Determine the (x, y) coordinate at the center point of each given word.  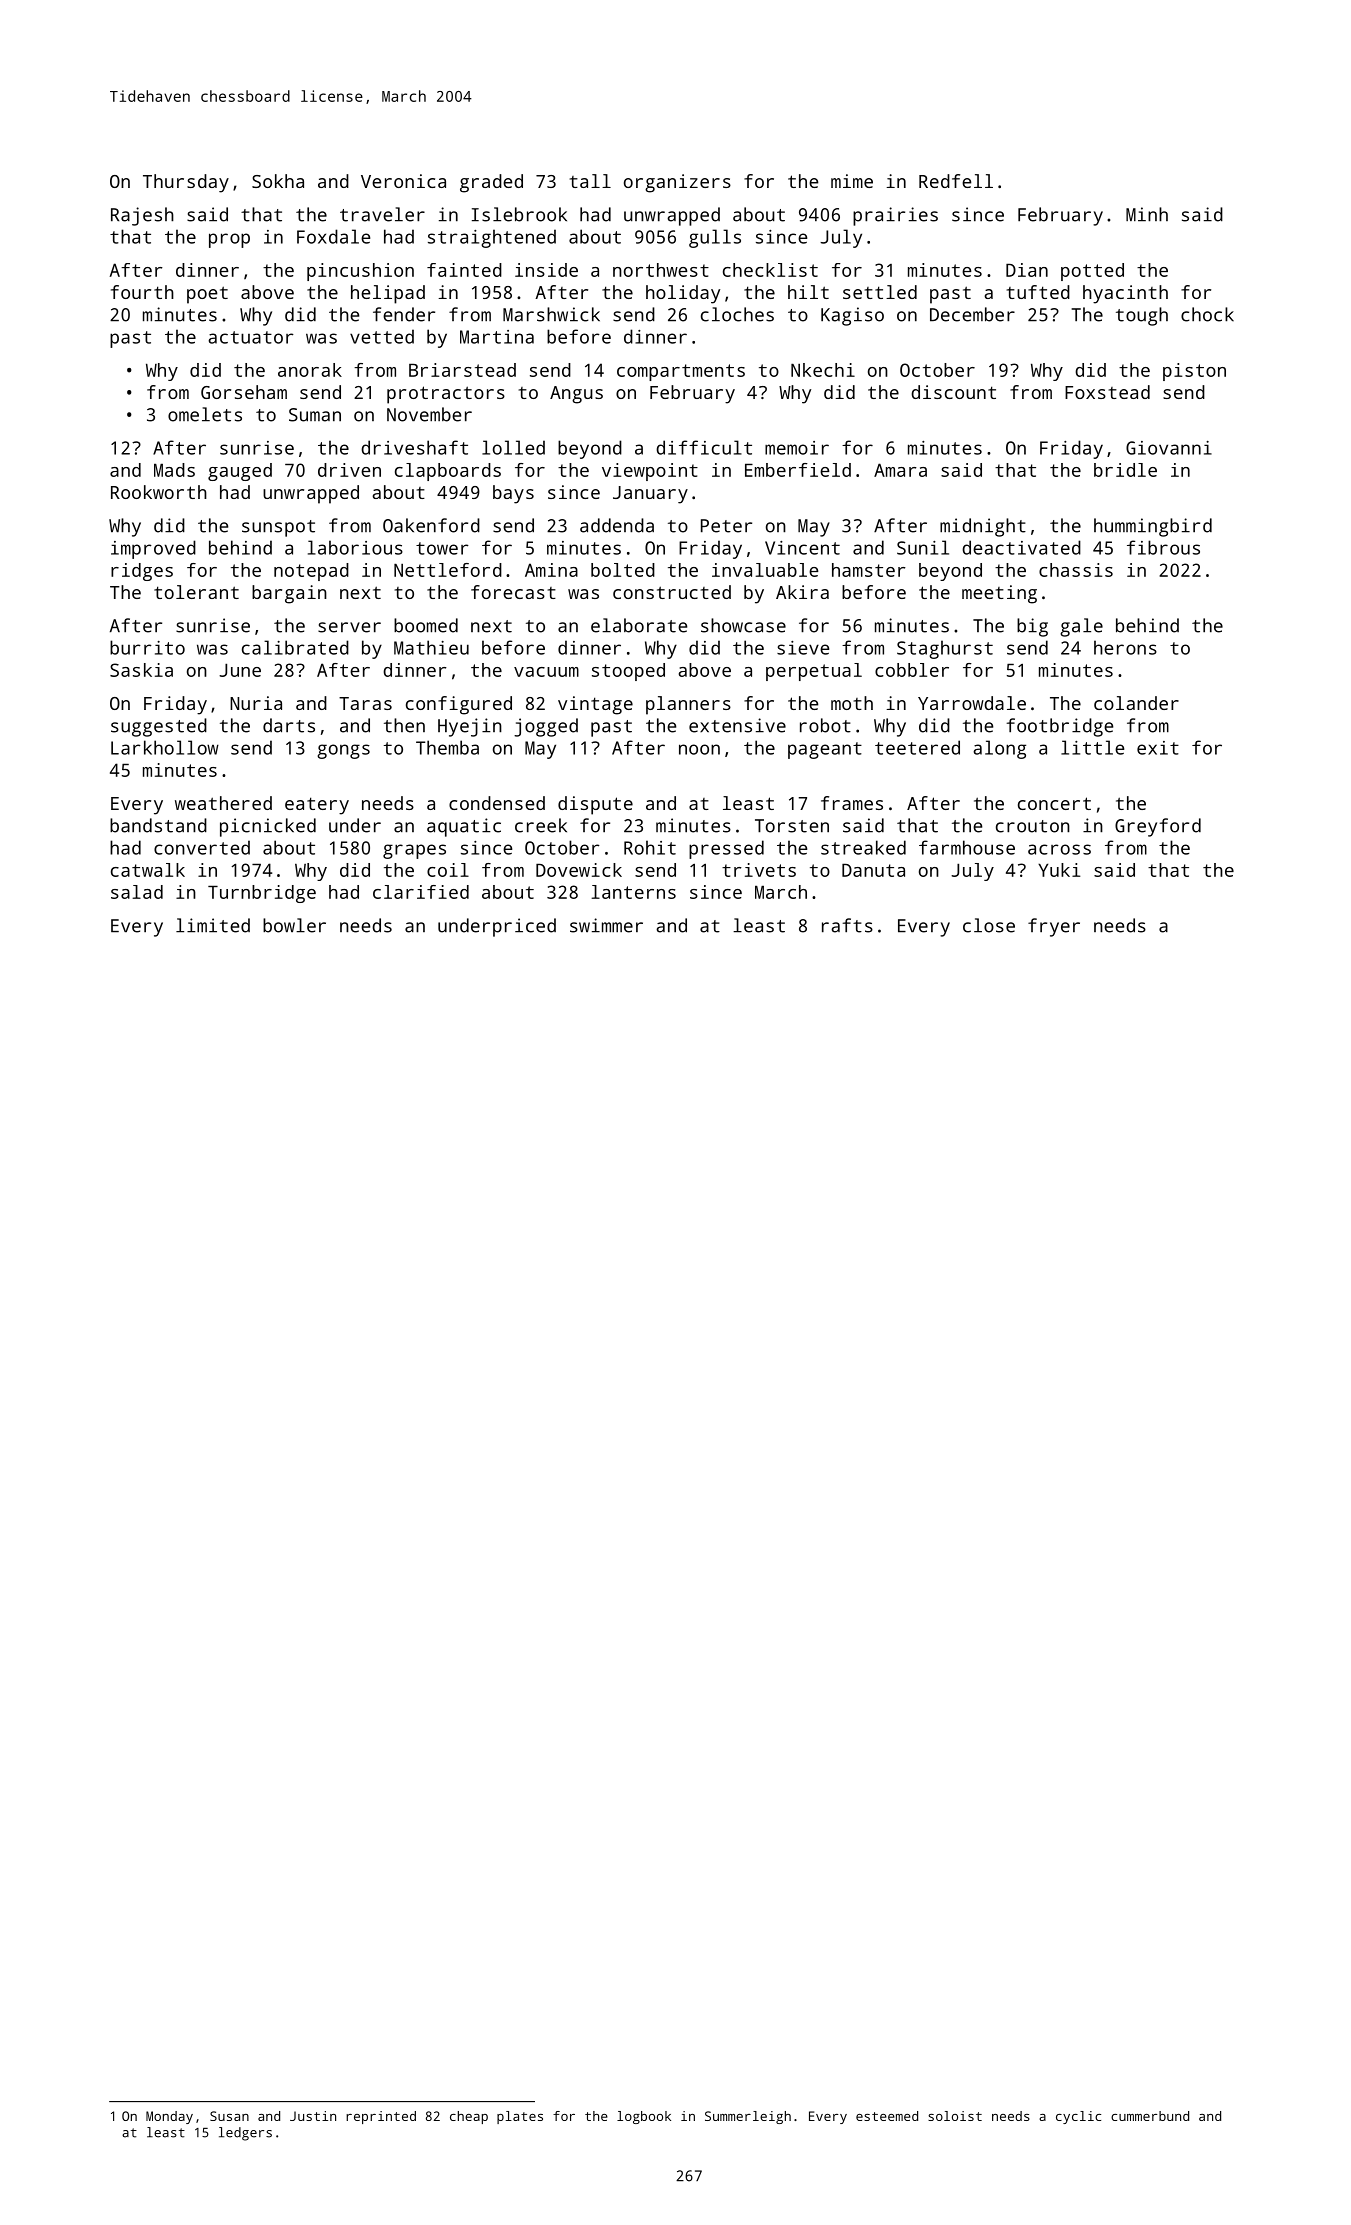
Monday (169, 2117)
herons (1125, 647)
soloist (955, 2116)
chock (1207, 314)
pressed (726, 849)
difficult (704, 447)
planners (688, 705)
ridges (142, 572)
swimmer (606, 925)
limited (213, 925)
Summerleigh (748, 2117)
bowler (294, 925)
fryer (1054, 927)
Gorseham (244, 392)
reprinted (381, 2117)
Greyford (1158, 827)
